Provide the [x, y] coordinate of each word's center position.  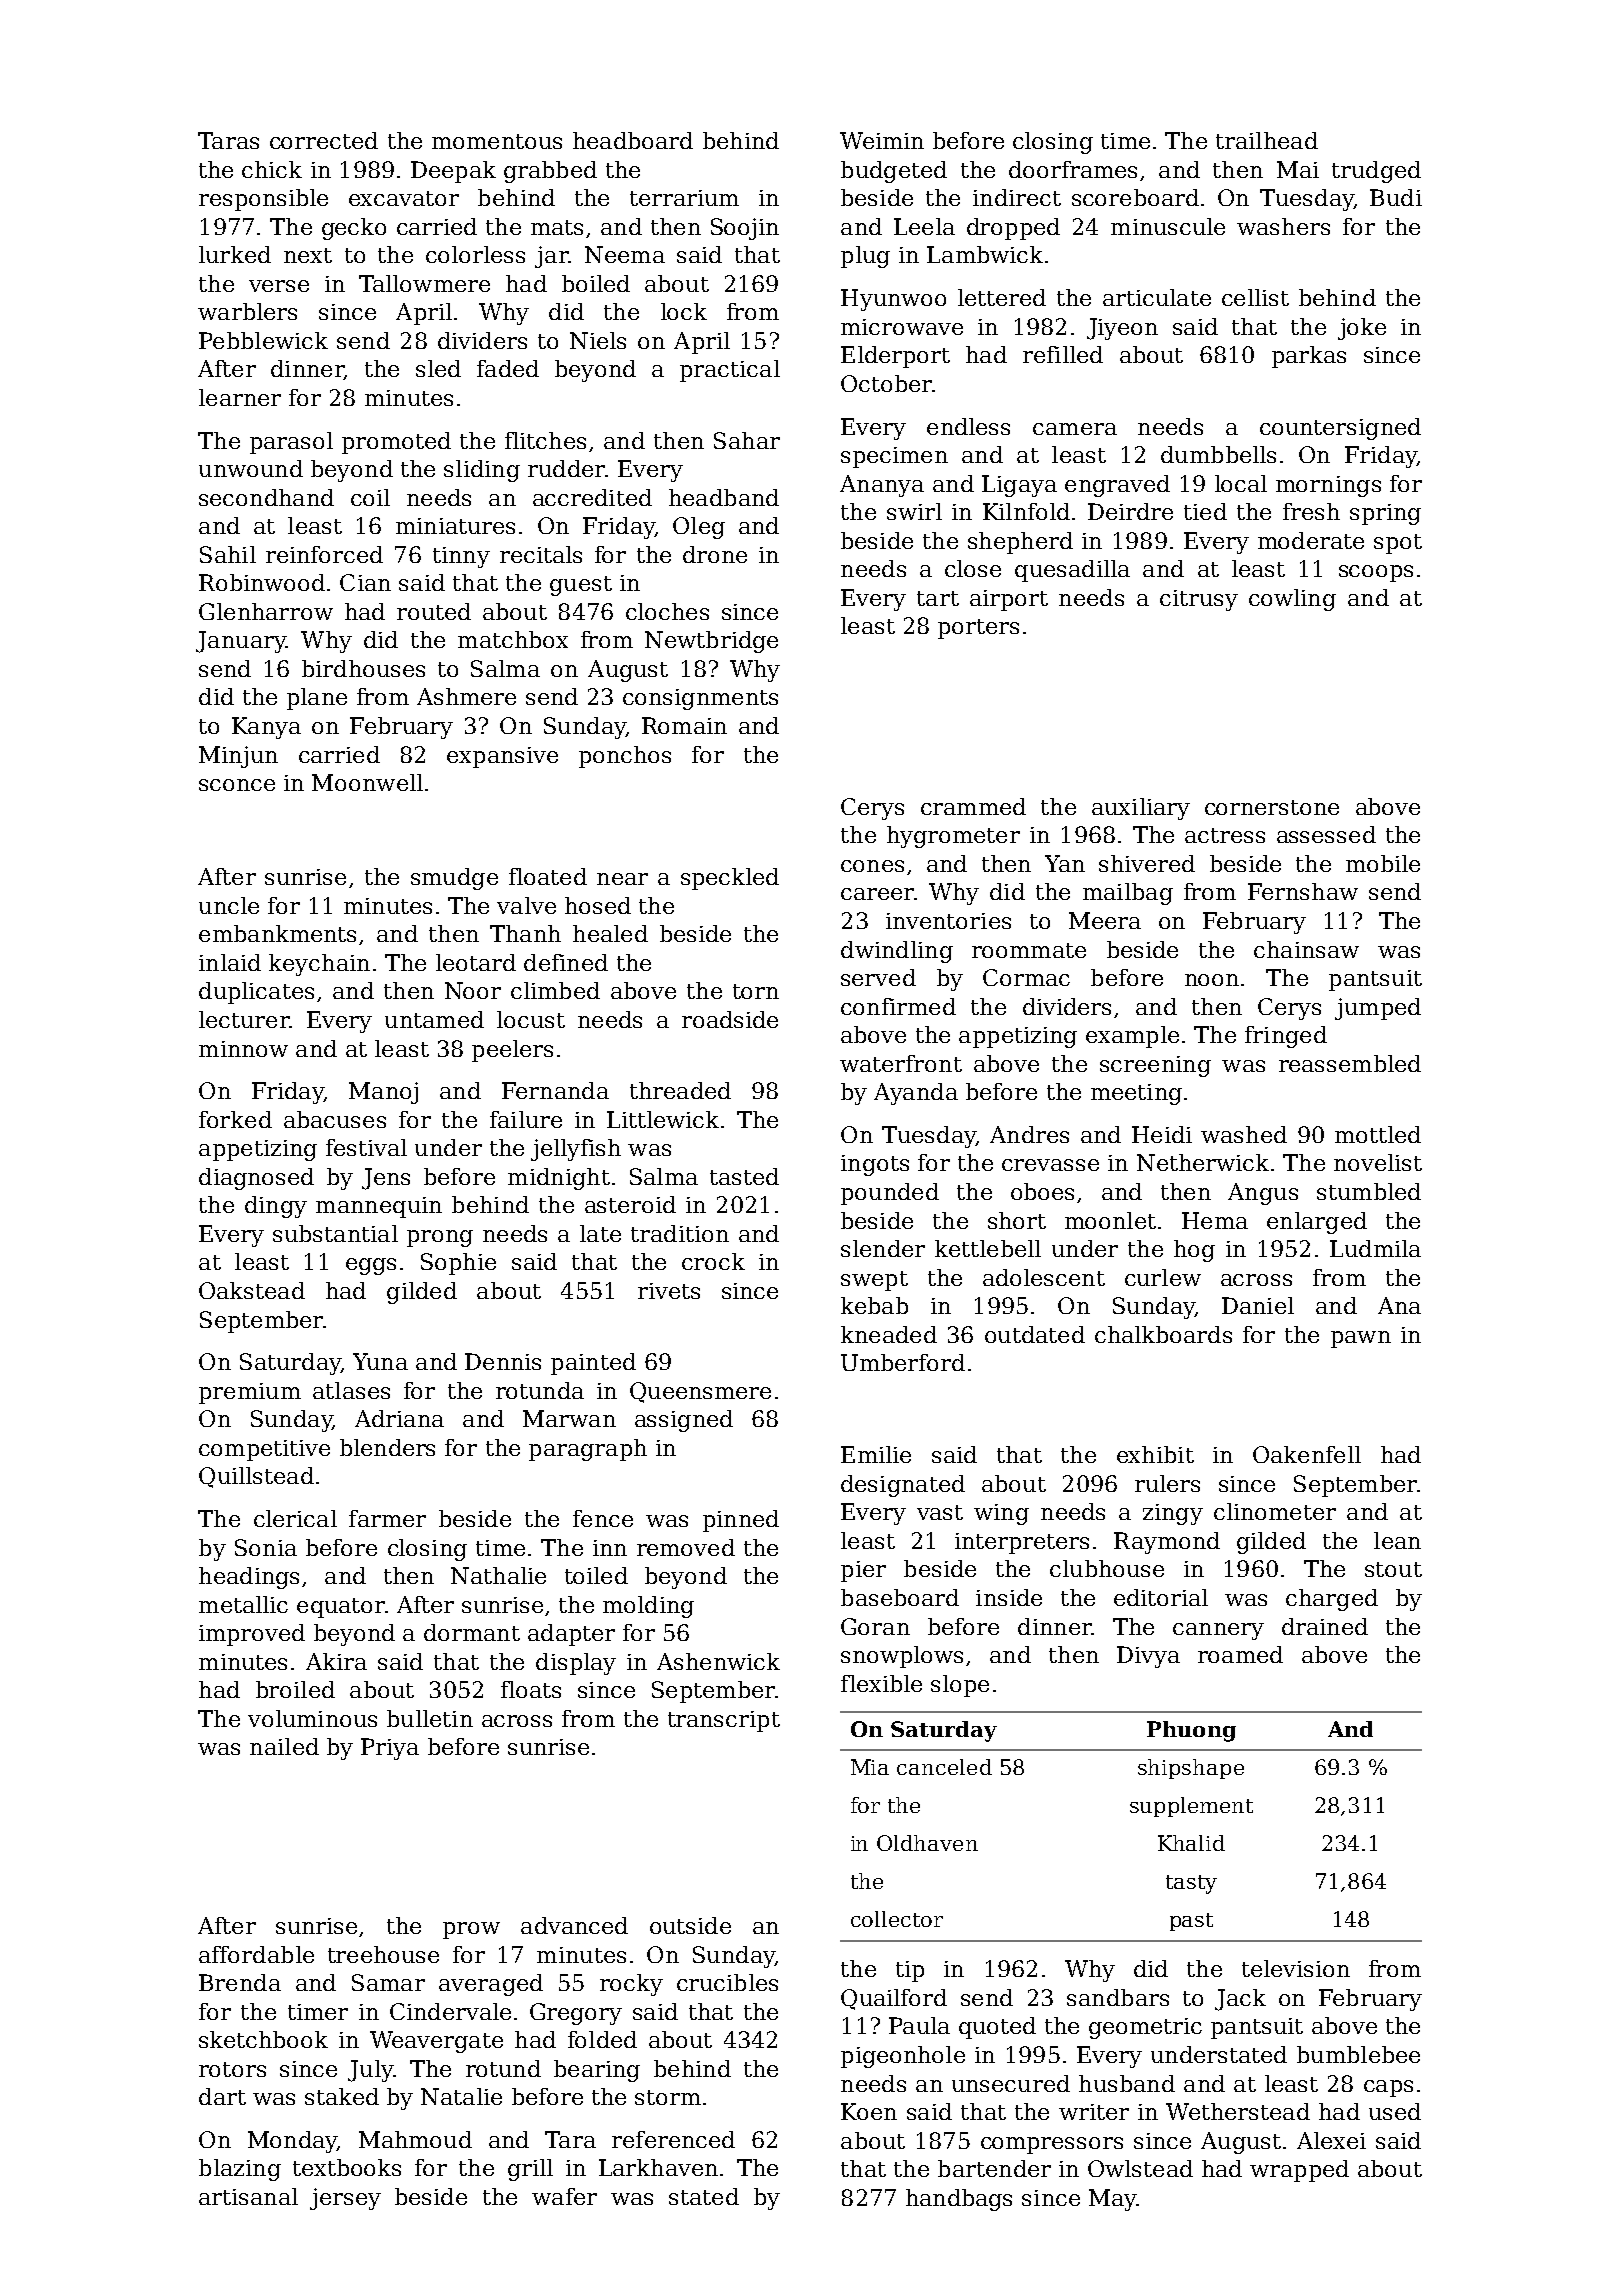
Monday [292, 2142]
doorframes [1073, 169]
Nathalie [498, 1575]
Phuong [1191, 1731]
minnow [243, 1049]
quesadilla [1072, 571]
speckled [730, 879]
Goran [875, 1626]
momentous [497, 141]
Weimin [882, 140]
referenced [673, 2139]
